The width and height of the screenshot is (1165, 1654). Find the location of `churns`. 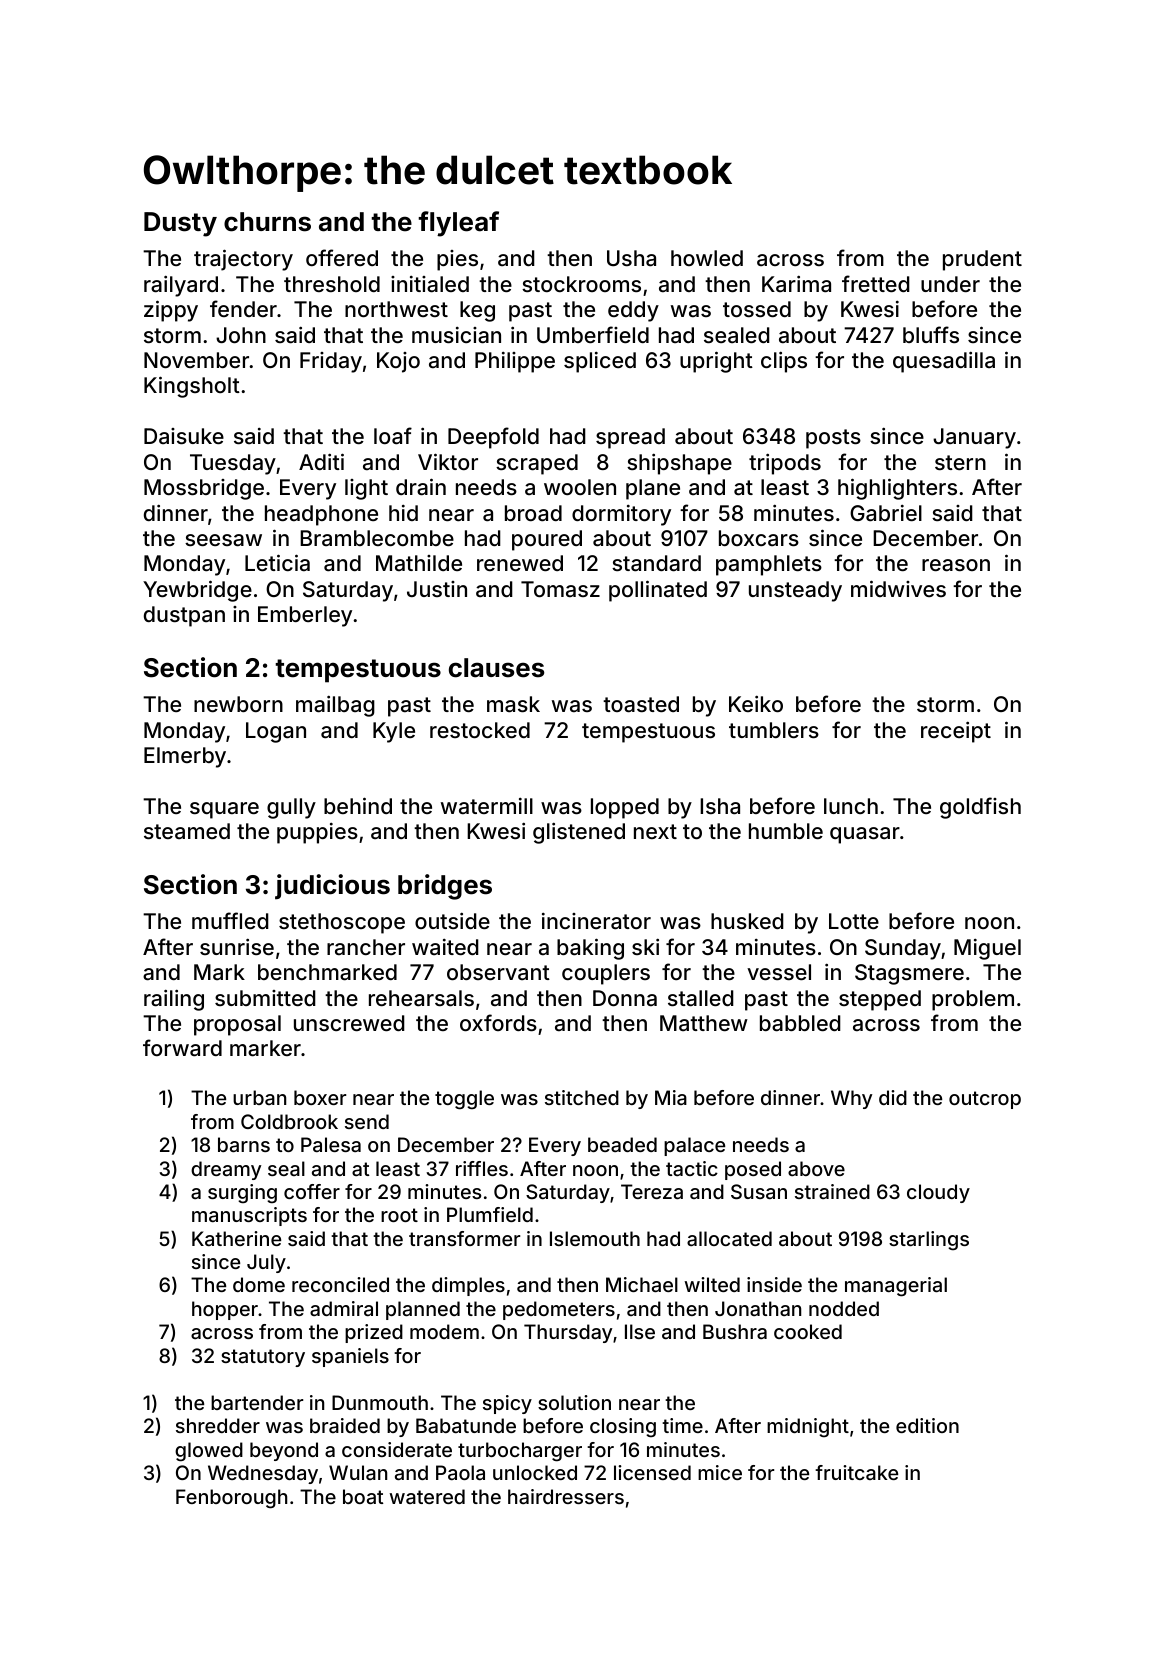

churns is located at coordinates (267, 222).
